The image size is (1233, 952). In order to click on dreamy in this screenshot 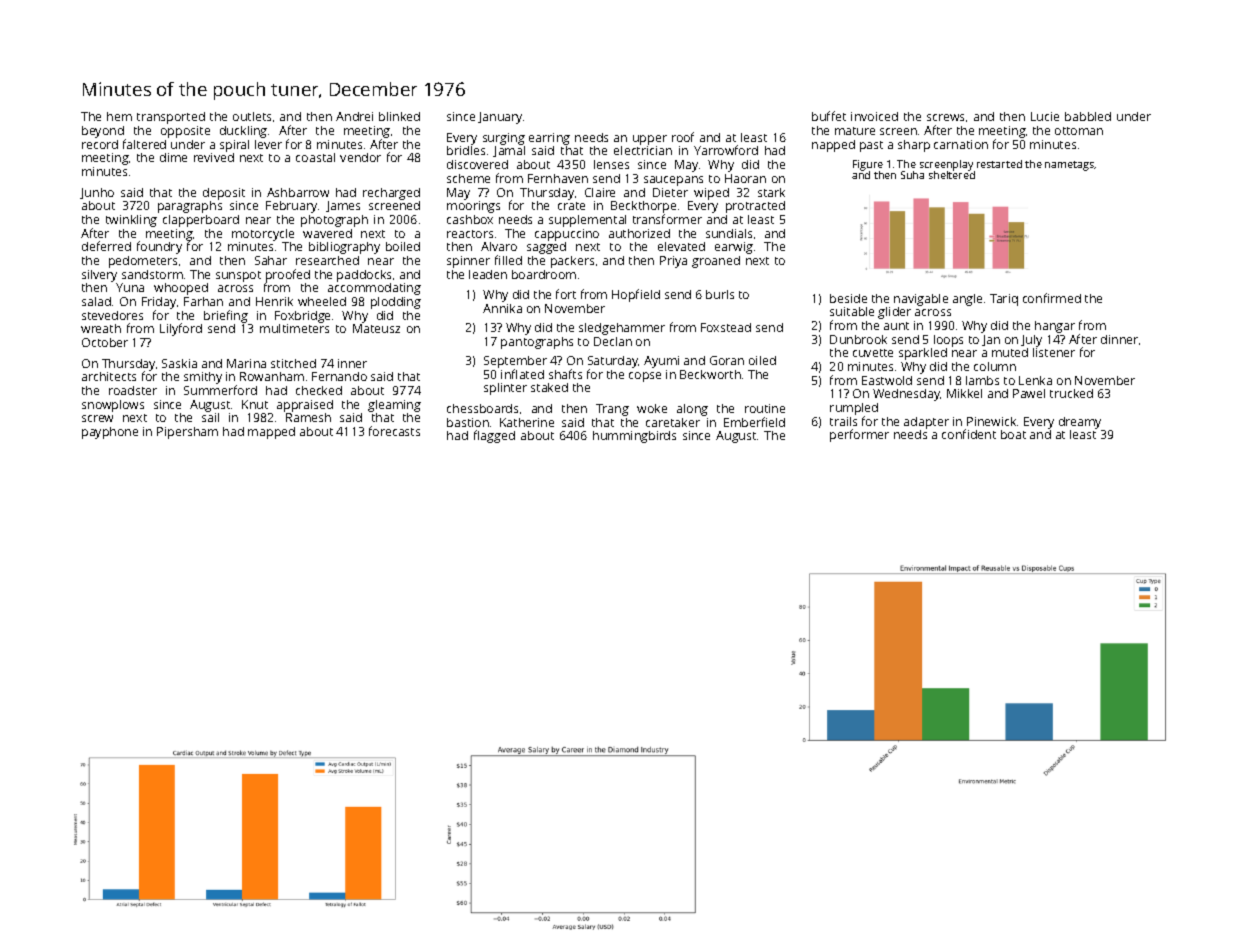, I will do `click(1080, 423)`.
